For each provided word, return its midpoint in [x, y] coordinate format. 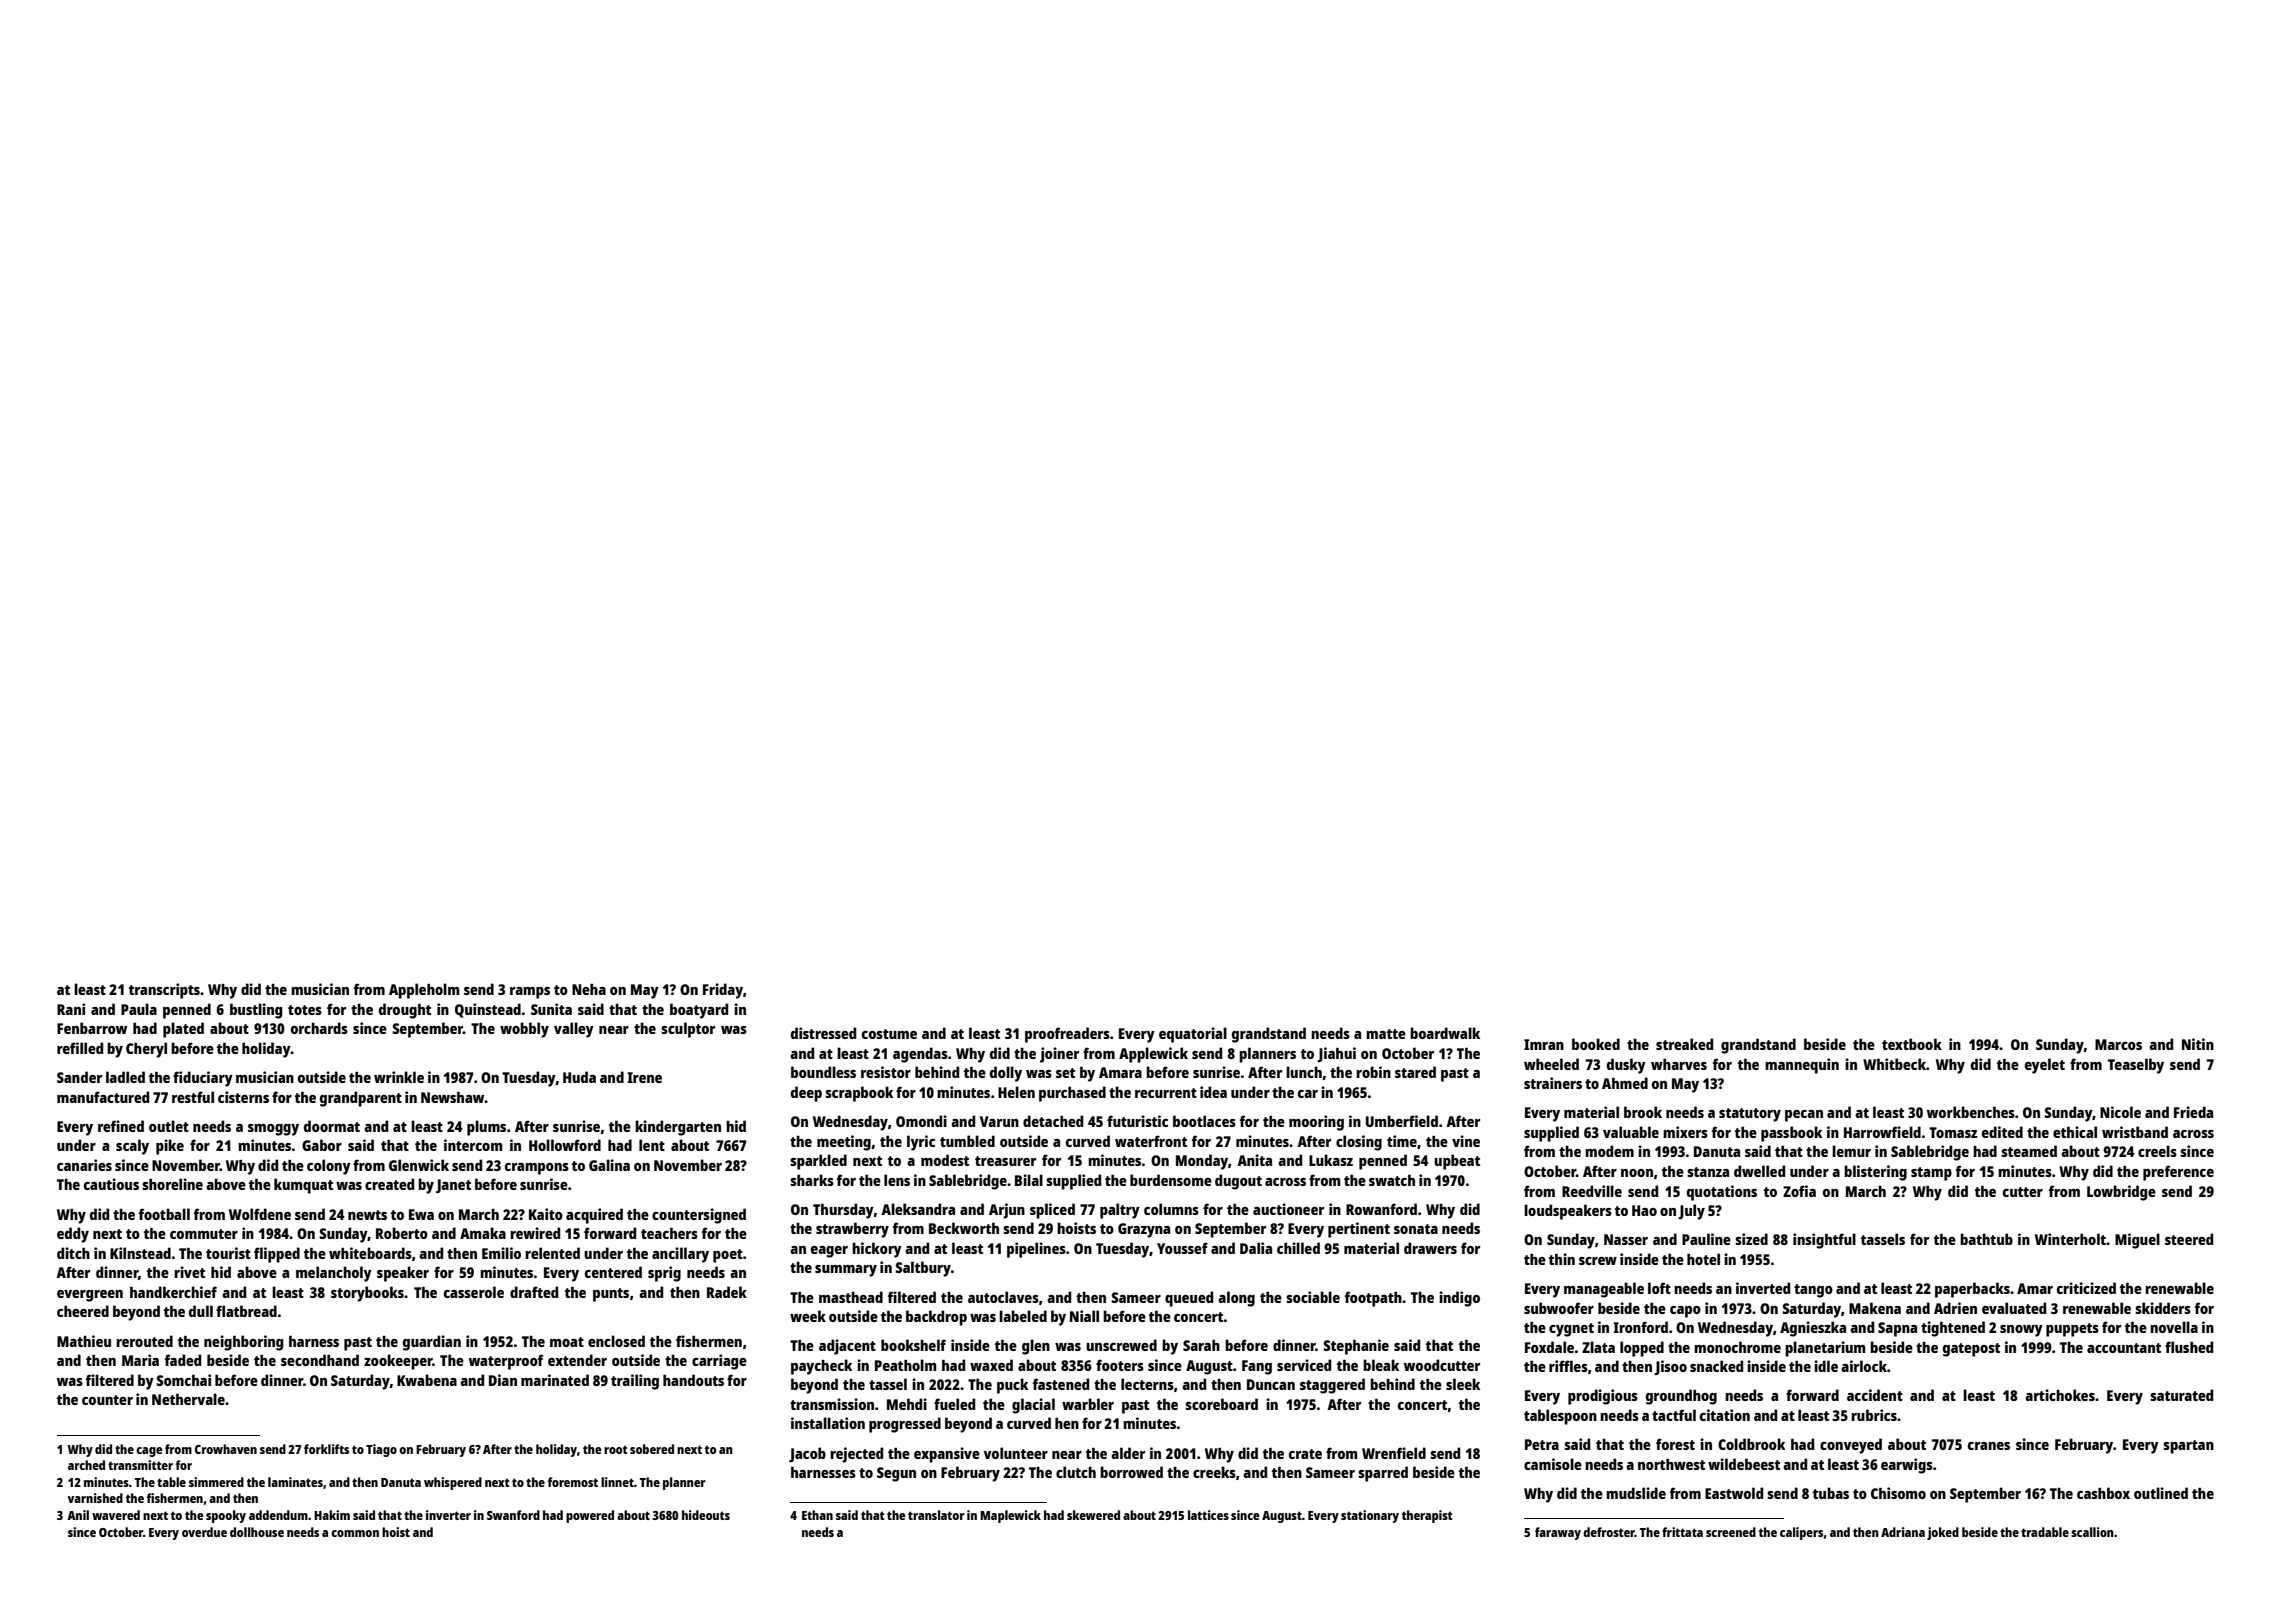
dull [201, 1311]
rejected [856, 1455]
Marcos [2118, 1044]
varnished [95, 1498]
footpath [1373, 1299]
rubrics [1874, 1415]
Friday [723, 991]
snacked [1716, 1366]
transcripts [164, 991]
